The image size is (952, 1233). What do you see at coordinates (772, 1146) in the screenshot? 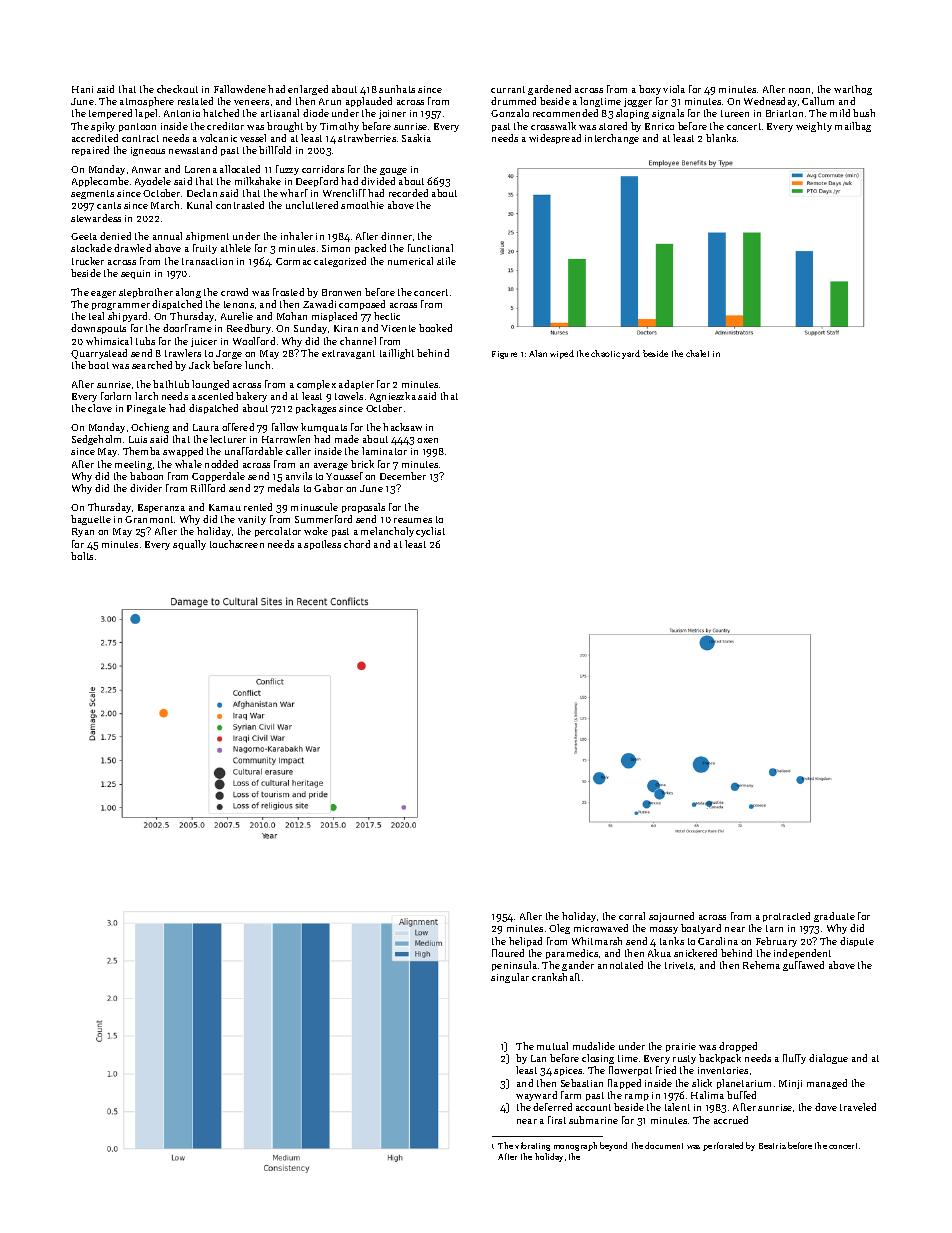
I see `Beatriz` at bounding box center [772, 1146].
